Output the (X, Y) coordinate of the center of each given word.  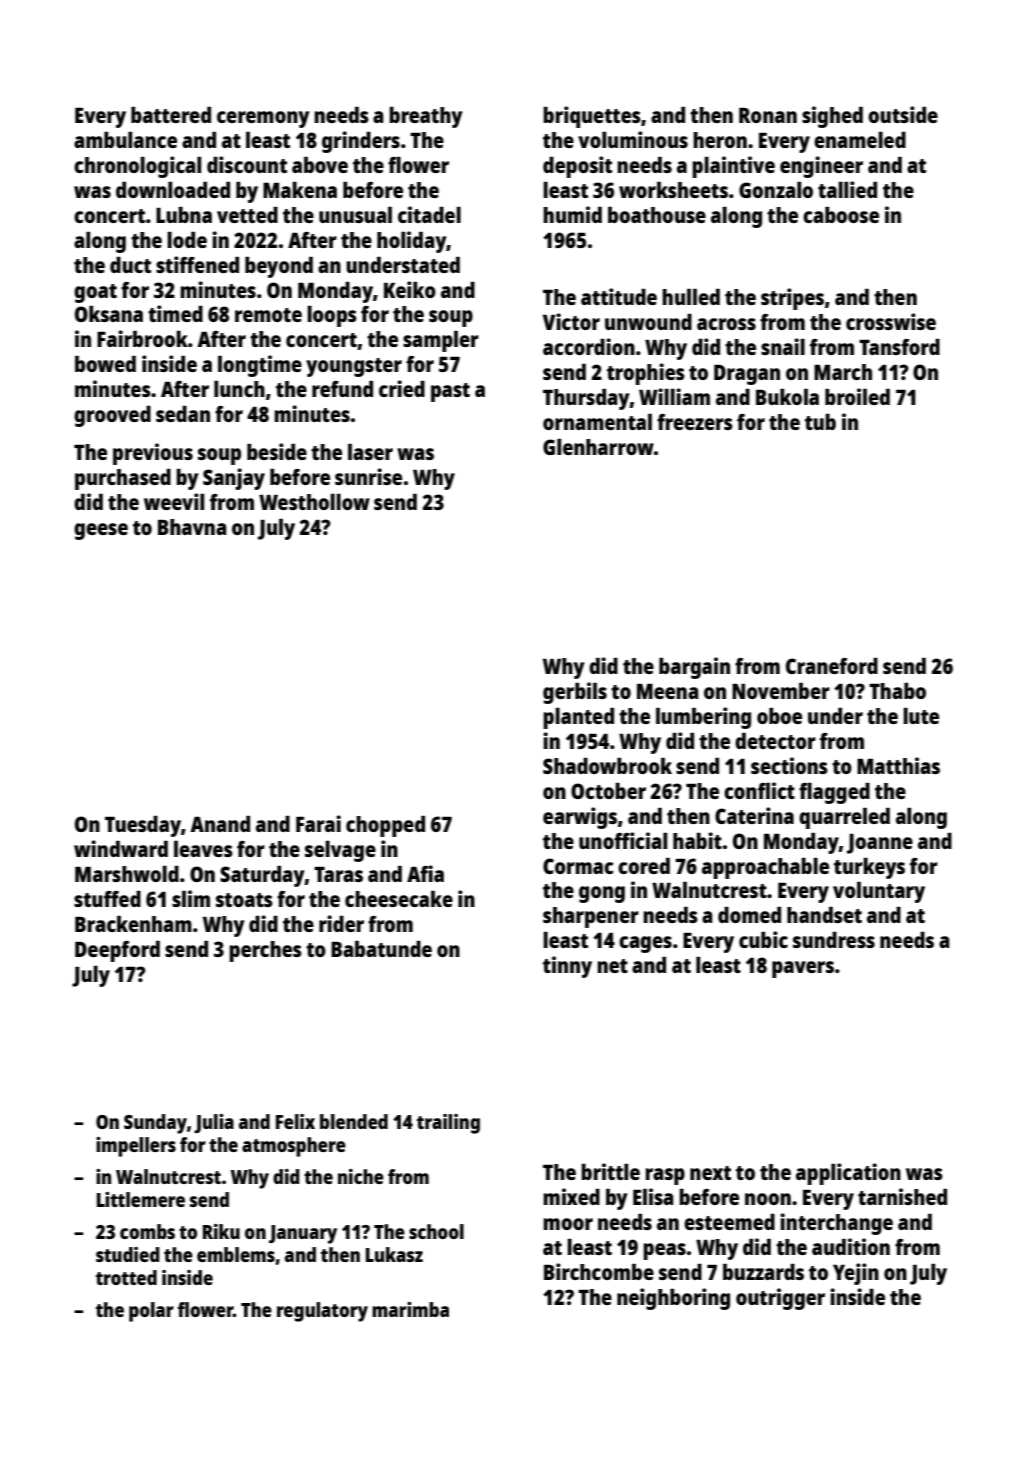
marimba (410, 1309)
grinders (361, 142)
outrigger (780, 1299)
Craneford (832, 666)
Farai (318, 823)
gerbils (575, 693)
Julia (214, 1123)
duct (130, 265)
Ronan (768, 115)
